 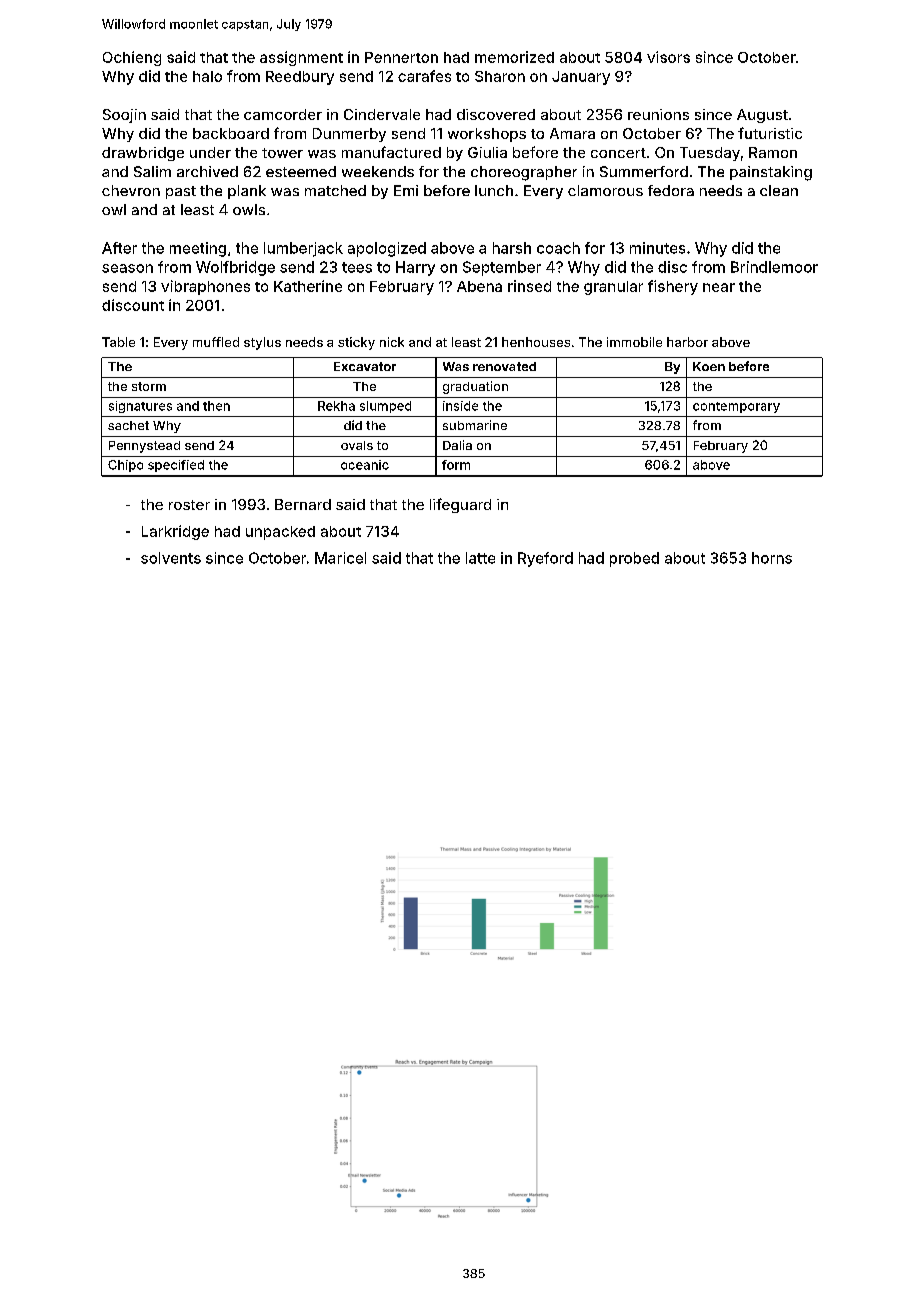 I want to click on Cindervale, so click(x=382, y=114).
